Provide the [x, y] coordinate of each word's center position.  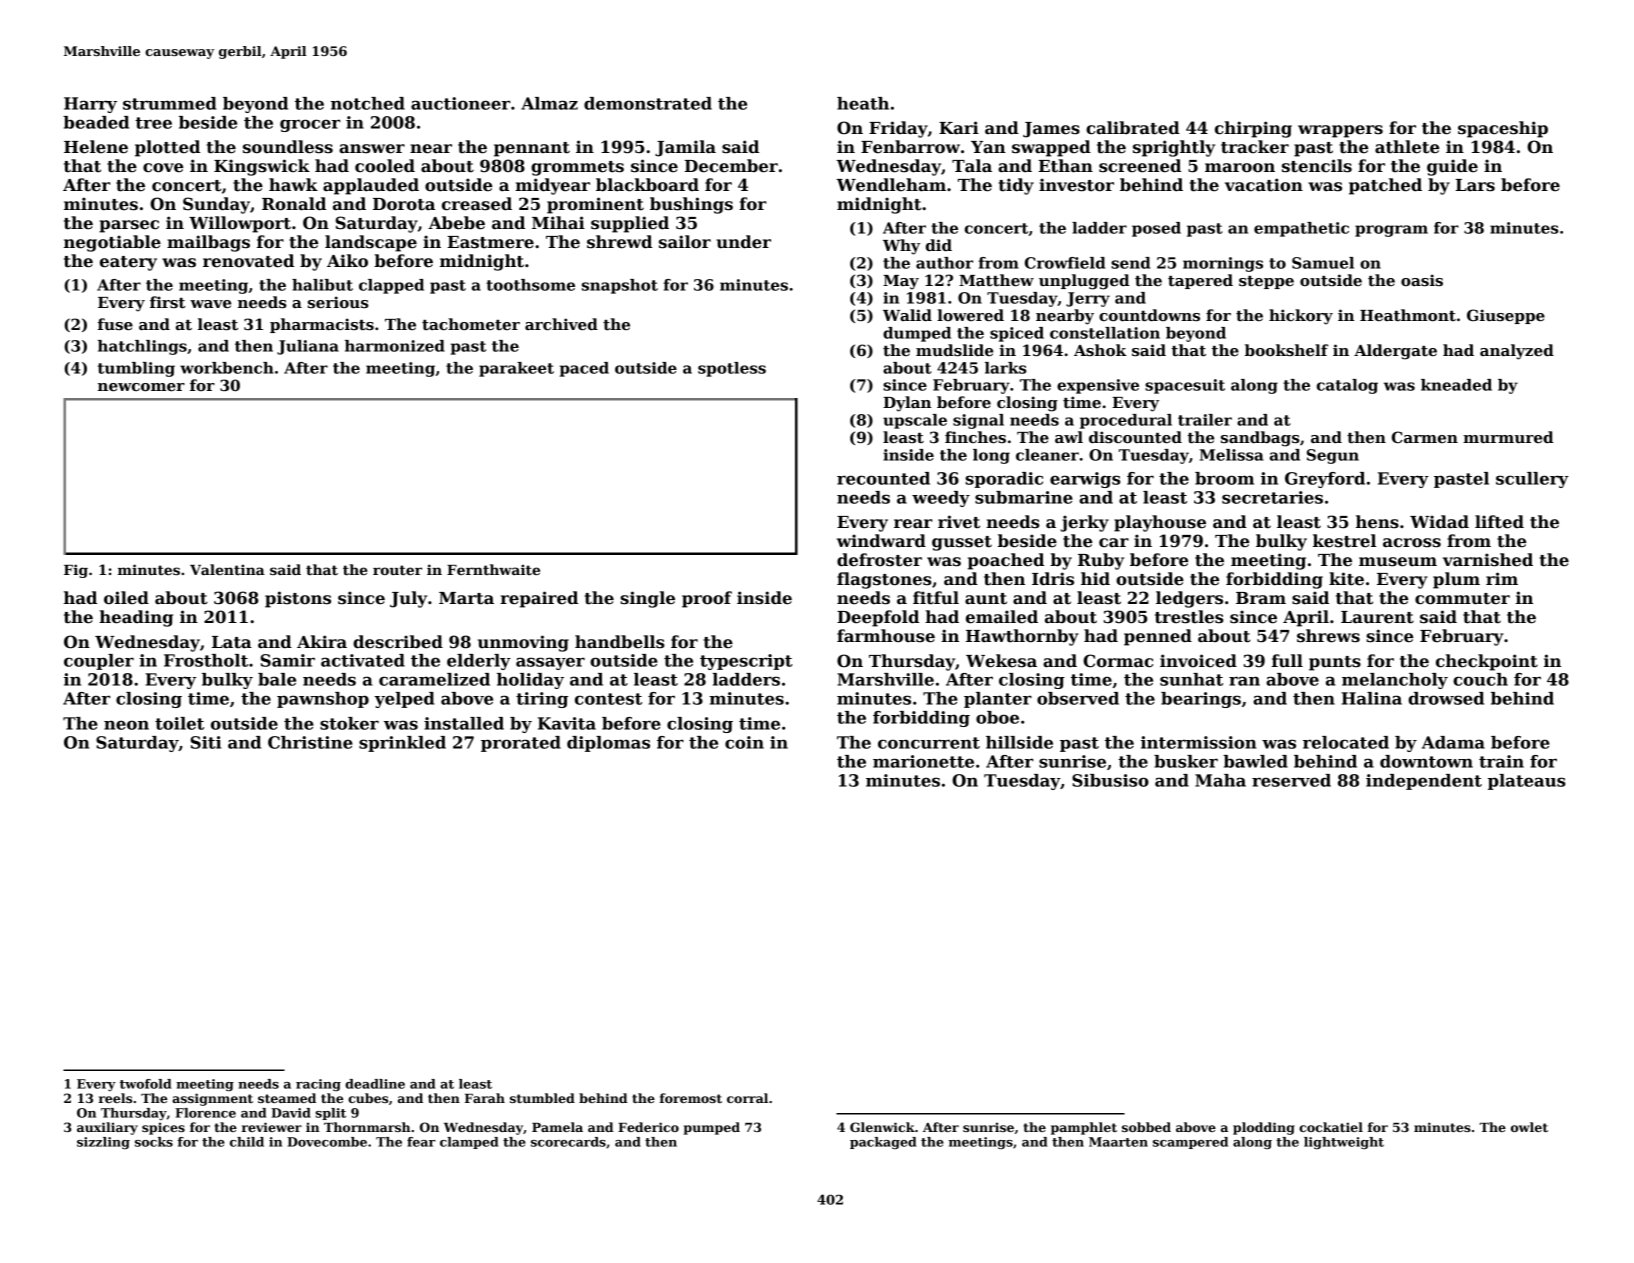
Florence [205, 1113]
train [1501, 761]
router [397, 570]
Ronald [294, 204]
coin [744, 742]
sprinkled [402, 744]
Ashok [1100, 350]
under [744, 242]
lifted [1499, 522]
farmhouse [886, 636]
